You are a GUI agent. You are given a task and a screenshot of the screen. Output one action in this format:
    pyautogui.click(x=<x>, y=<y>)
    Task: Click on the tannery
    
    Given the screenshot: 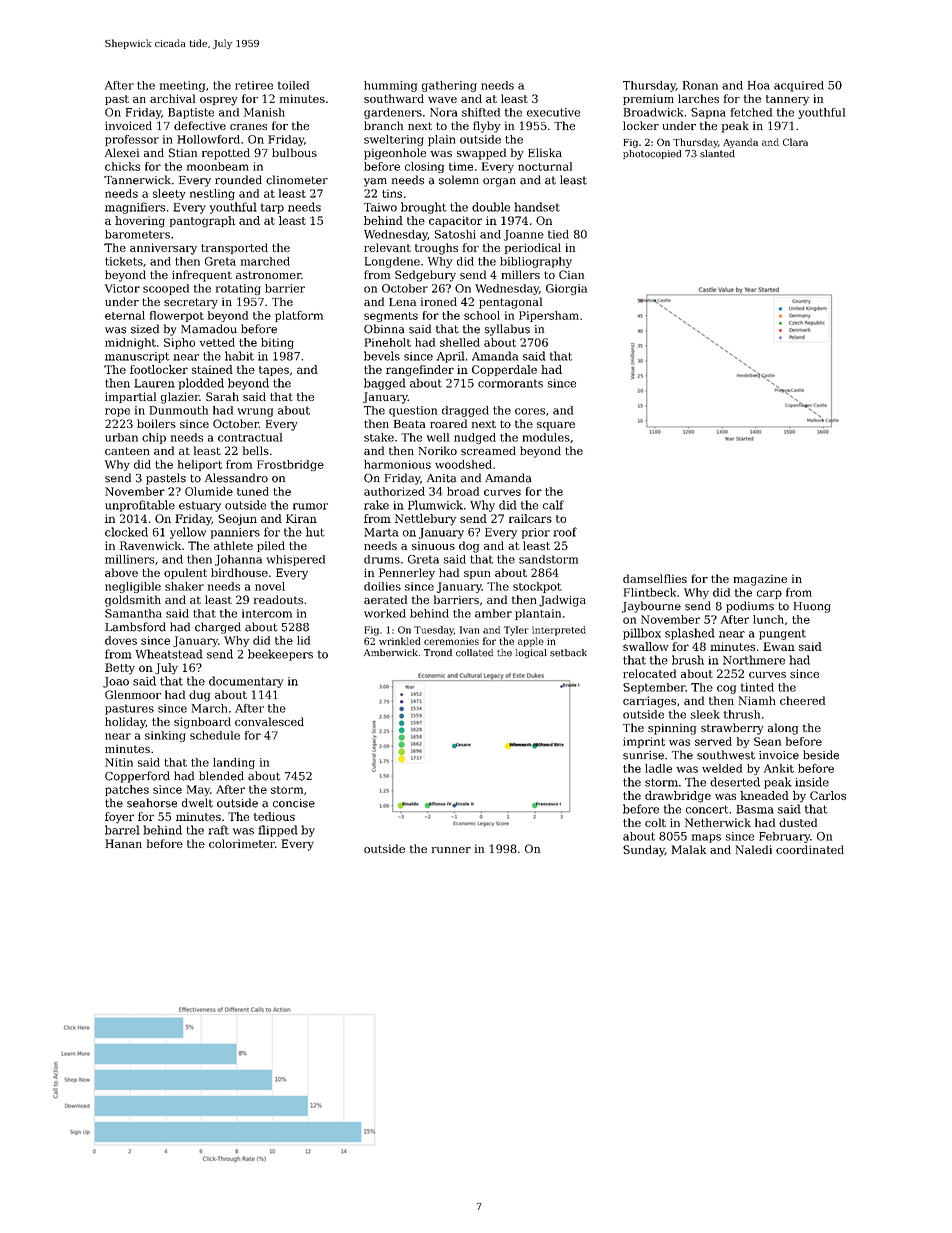 What is the action you would take?
    pyautogui.click(x=787, y=100)
